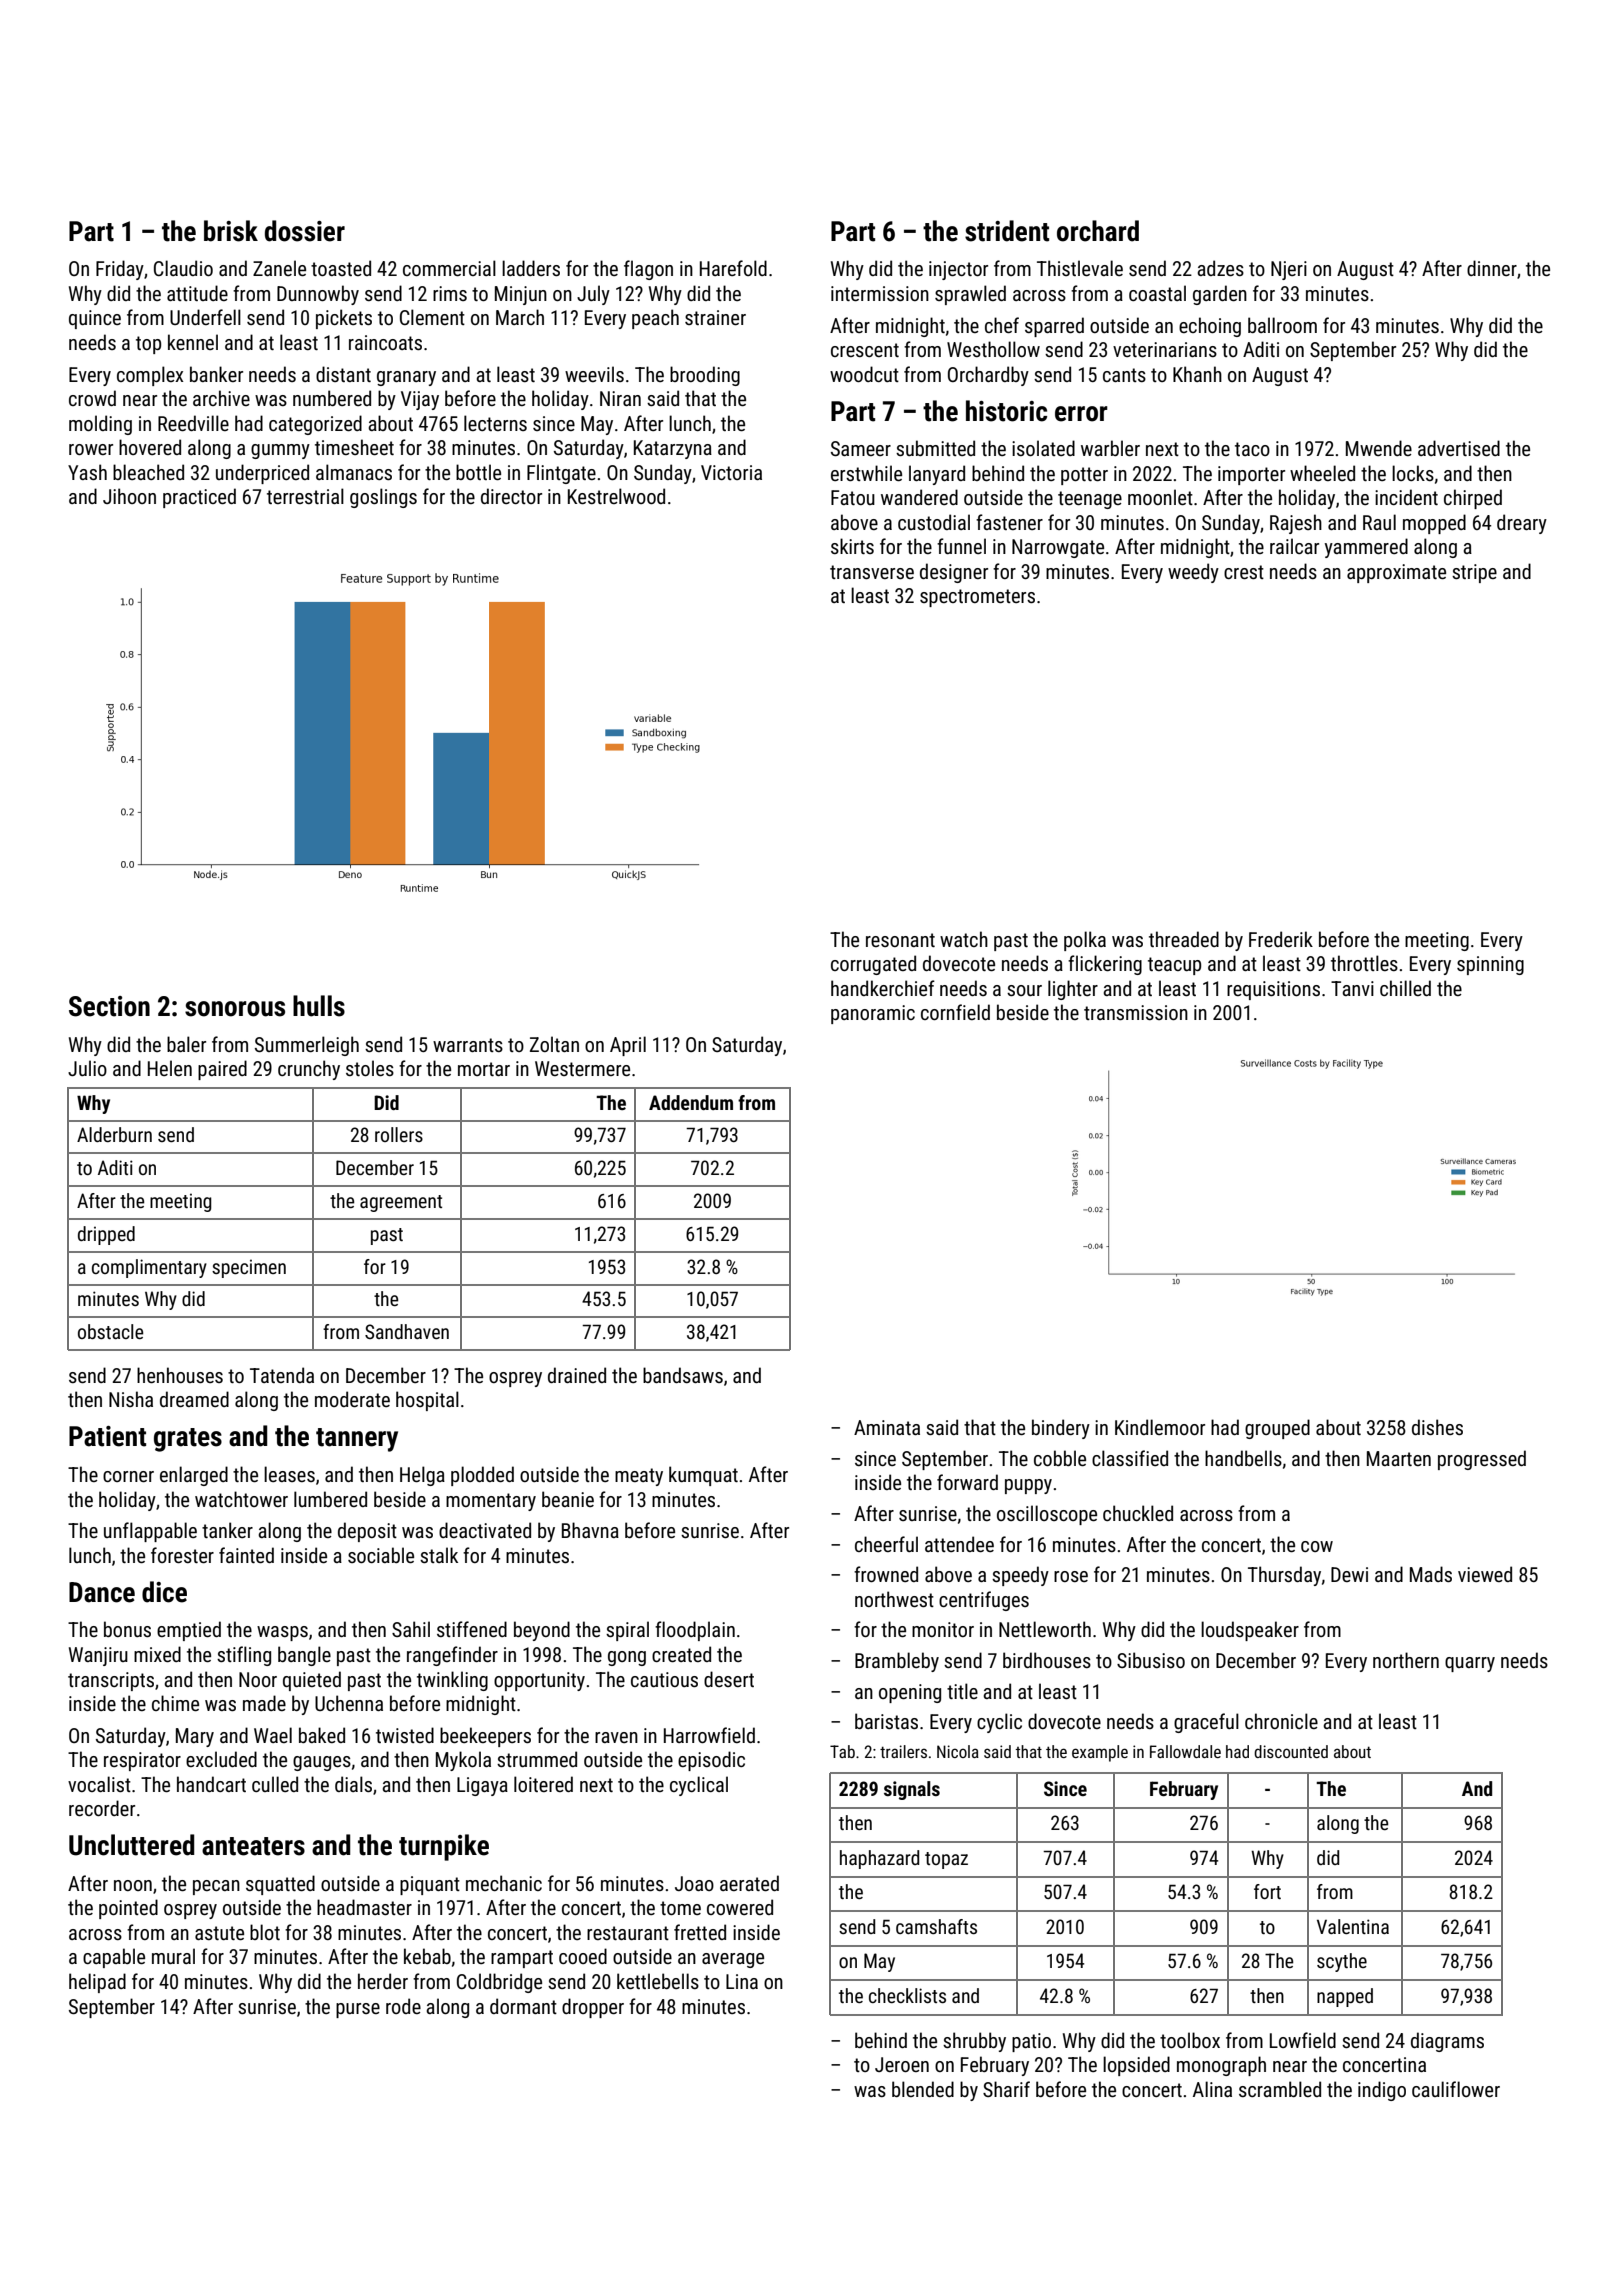 Image resolution: width=1620 pixels, height=2292 pixels. Describe the element at coordinates (1006, 411) in the image. I see `historic` at that location.
